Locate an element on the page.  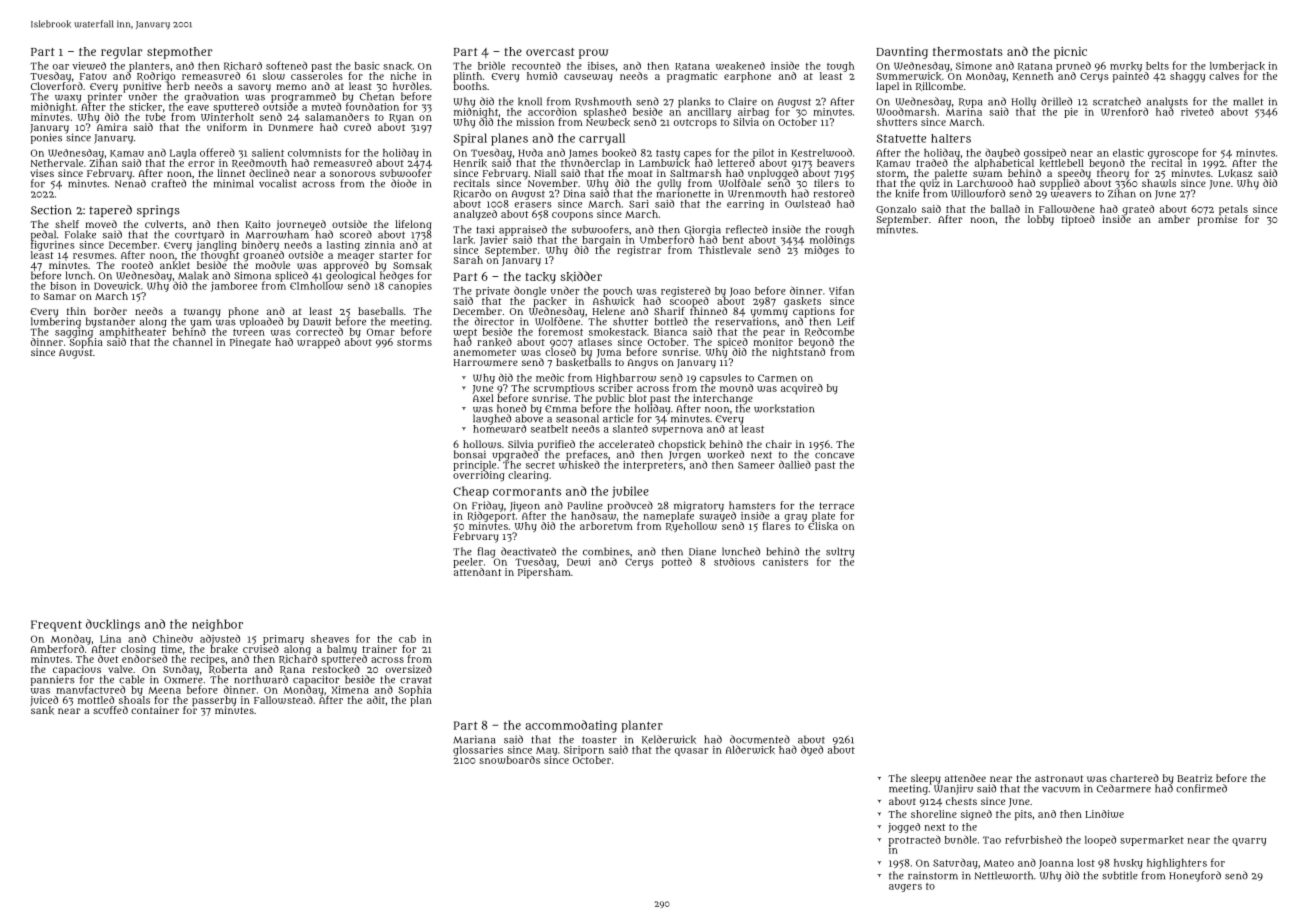
analyzed is located at coordinates (475, 215).
